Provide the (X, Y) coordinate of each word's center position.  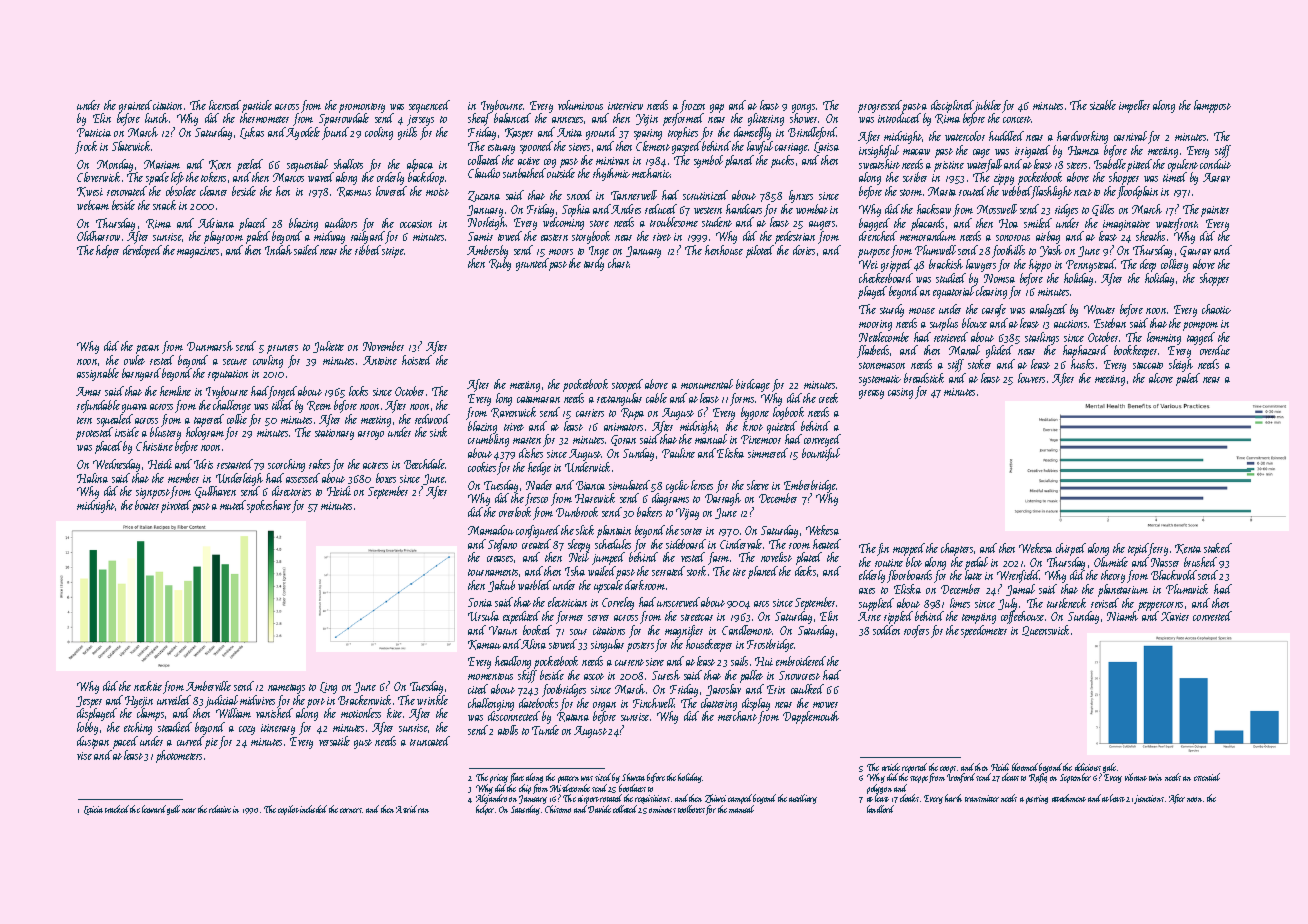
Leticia (93, 810)
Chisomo (558, 809)
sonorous (1013, 238)
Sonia (480, 602)
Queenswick (1045, 630)
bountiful (821, 454)
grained (135, 106)
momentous (490, 676)
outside (561, 173)
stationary (334, 434)
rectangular (619, 399)
